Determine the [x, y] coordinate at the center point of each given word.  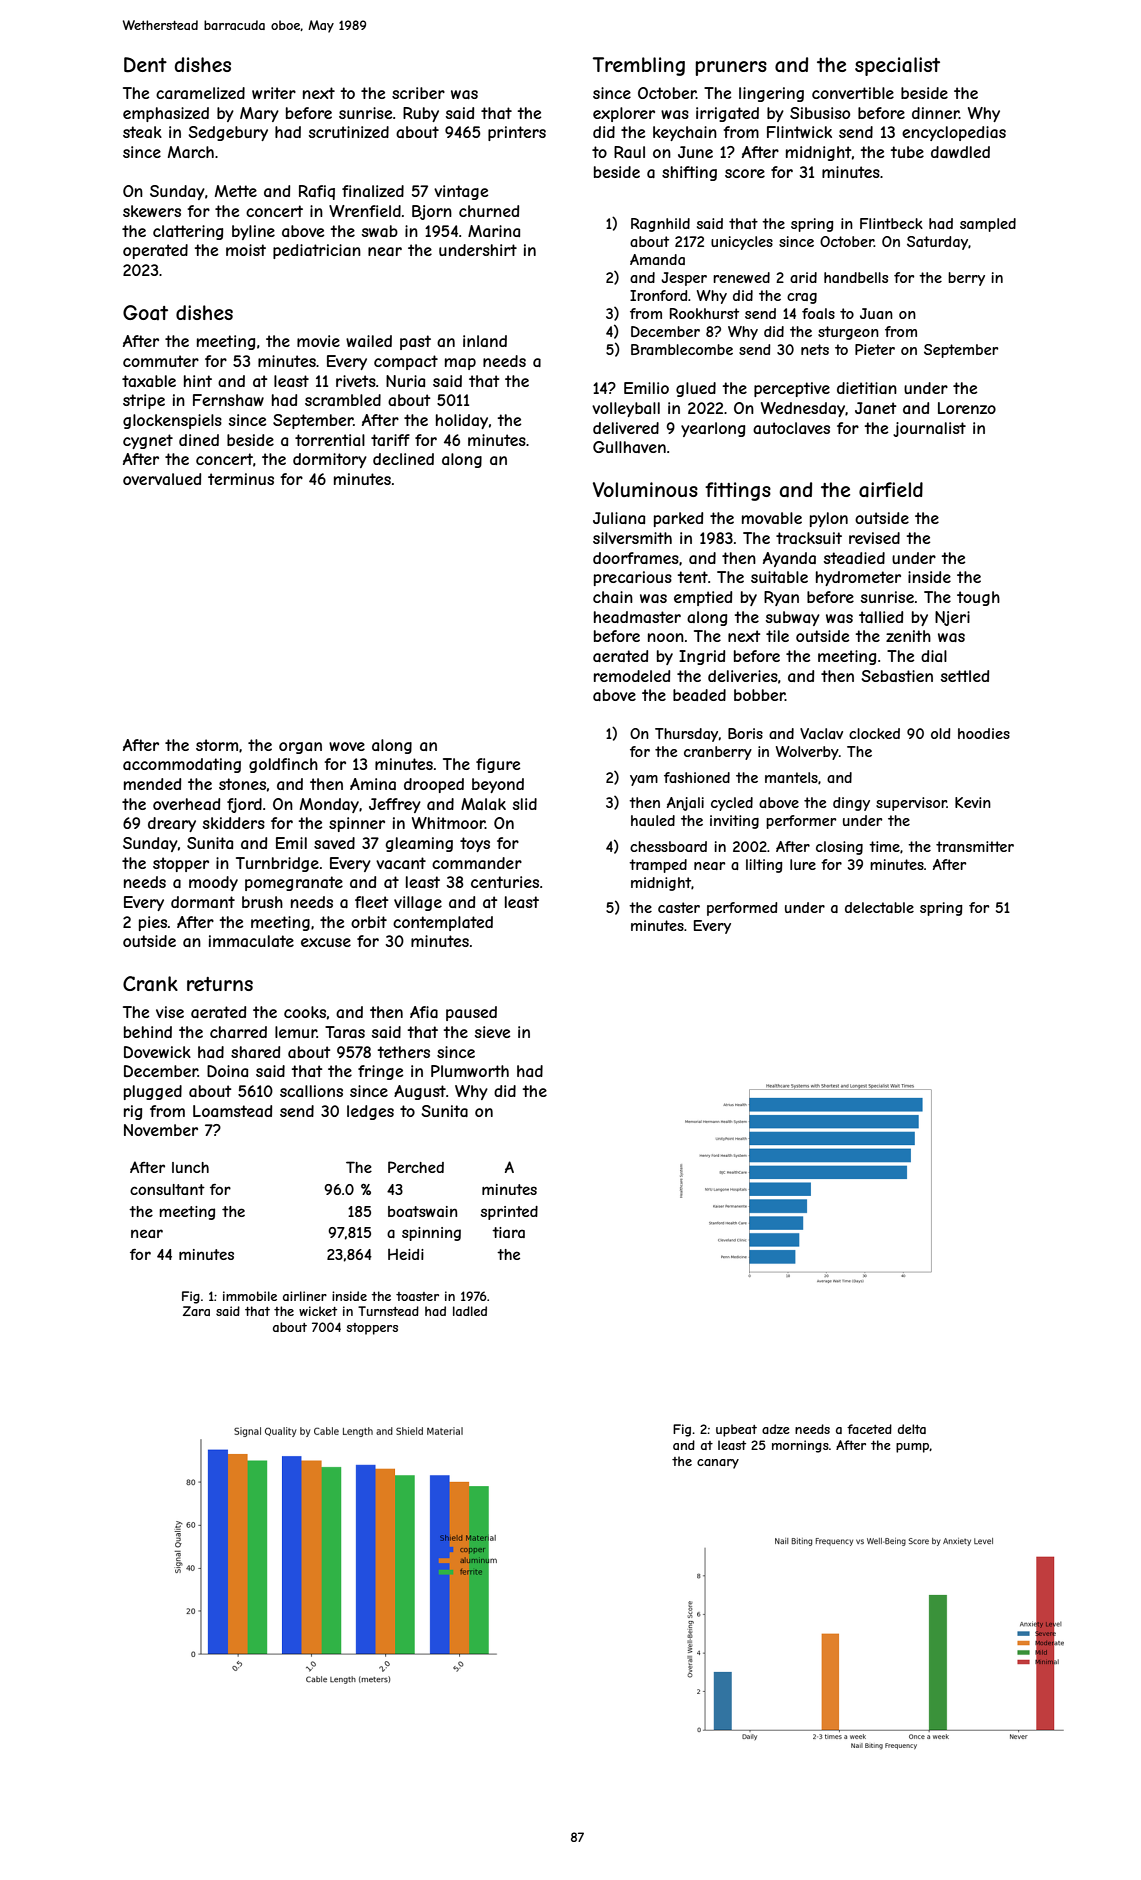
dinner [935, 113]
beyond [498, 785]
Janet [876, 408]
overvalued [162, 479]
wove [347, 746]
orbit [369, 922]
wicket [318, 1311]
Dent [145, 65]
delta [912, 1429]
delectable [879, 907]
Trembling [639, 66]
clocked [874, 733]
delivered [626, 428]
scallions [311, 1091]
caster [679, 907]
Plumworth [470, 1071]
